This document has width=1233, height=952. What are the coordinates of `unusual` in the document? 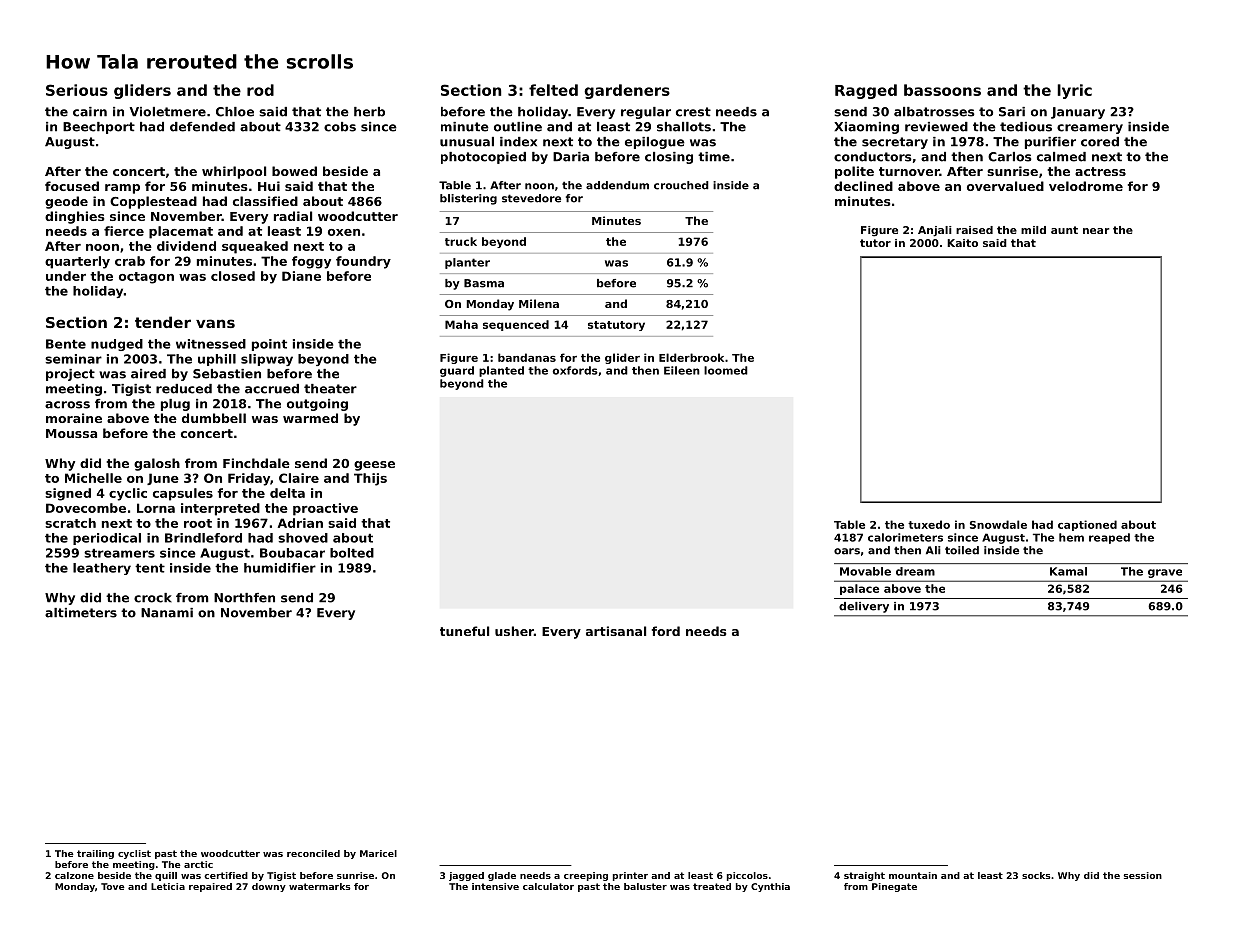 It's located at (467, 142).
